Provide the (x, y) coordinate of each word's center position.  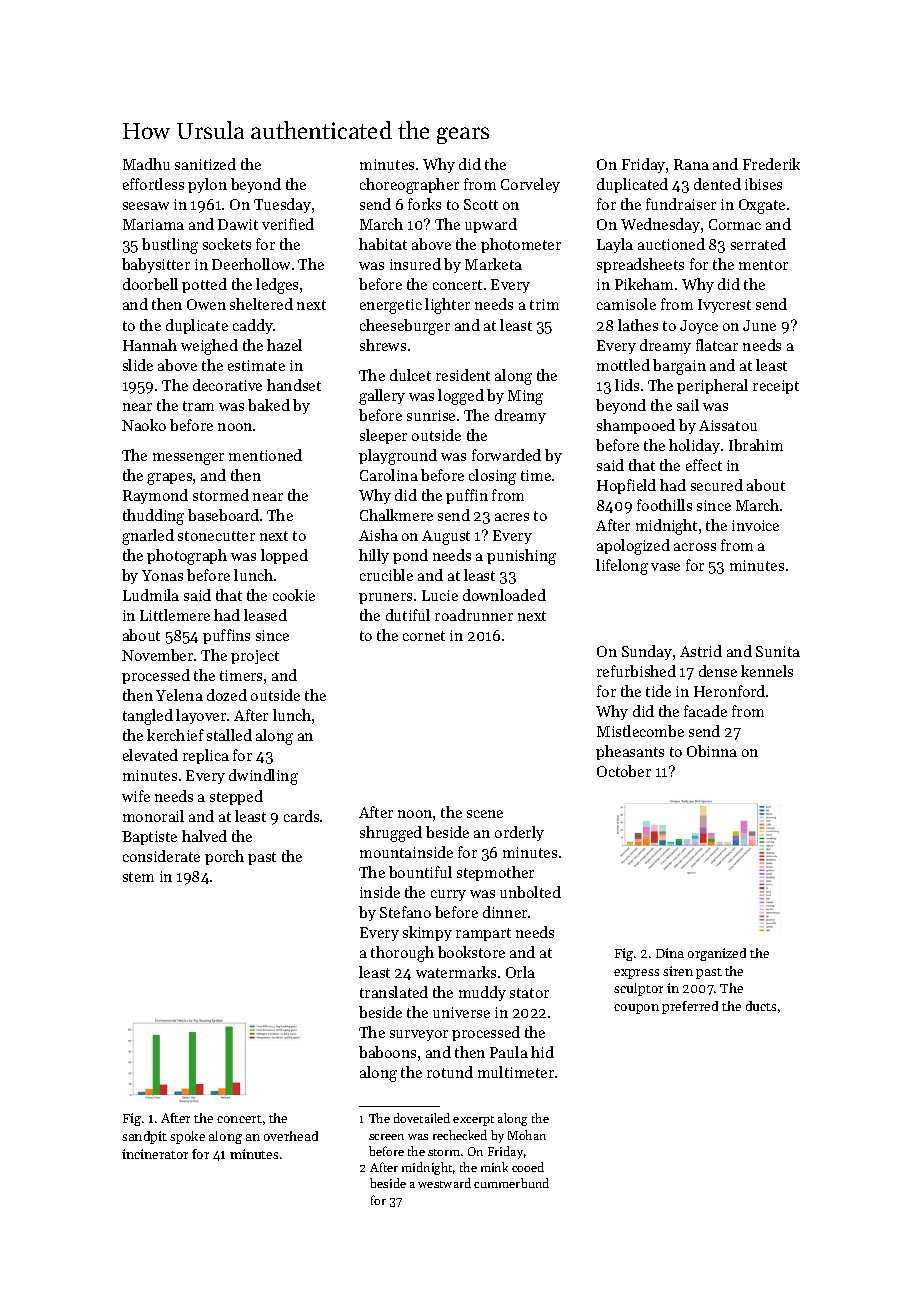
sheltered (261, 304)
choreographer (409, 186)
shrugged (391, 834)
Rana (691, 164)
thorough (402, 954)
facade (705, 711)
